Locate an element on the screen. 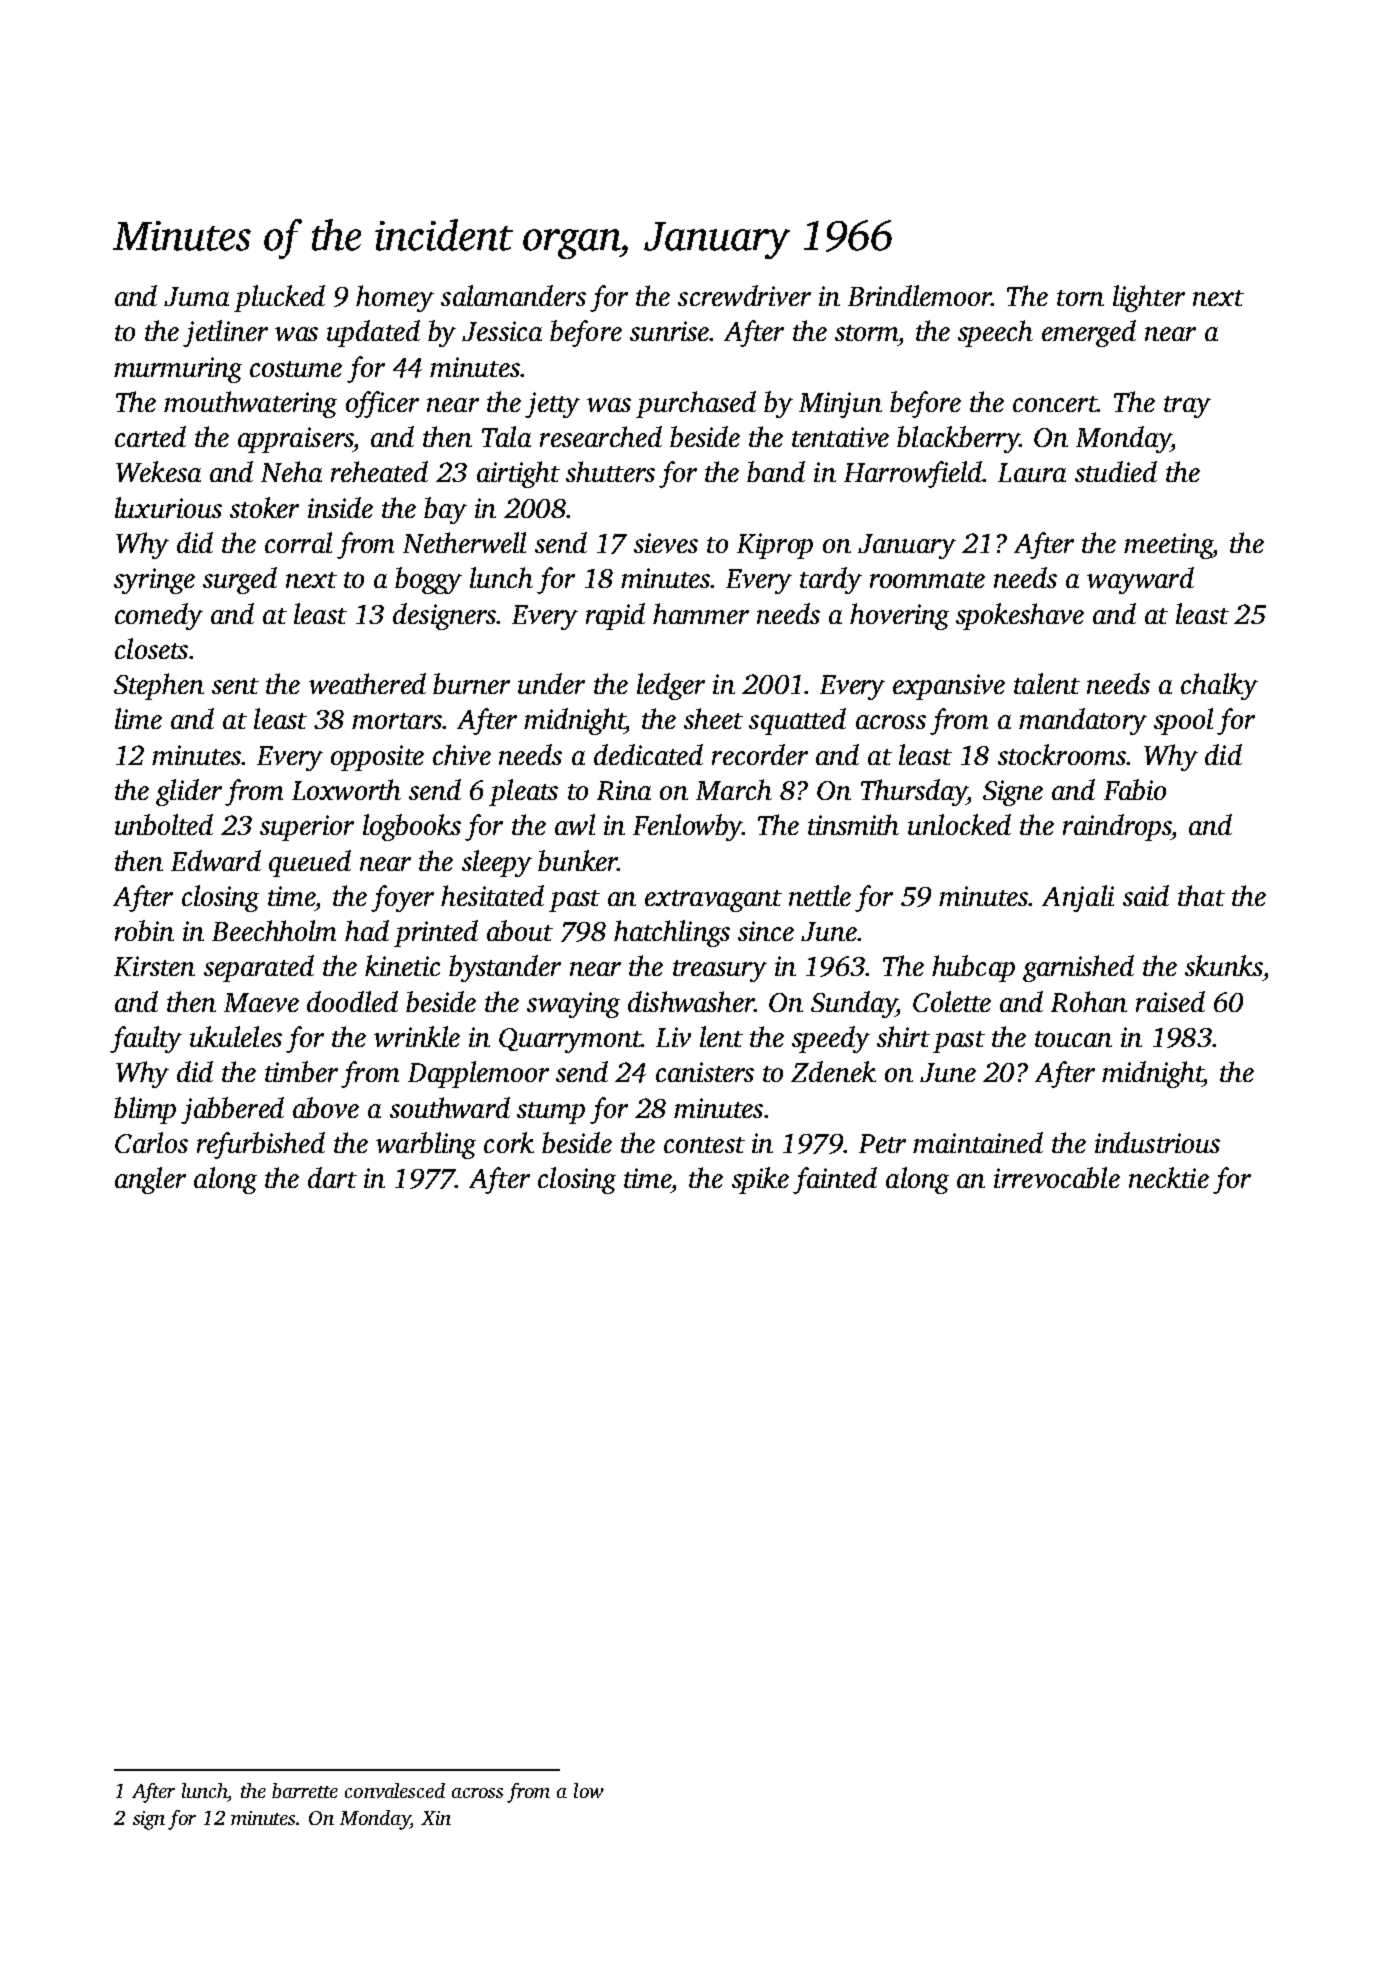 This screenshot has height=1969, width=1386. barrette is located at coordinates (305, 1790).
